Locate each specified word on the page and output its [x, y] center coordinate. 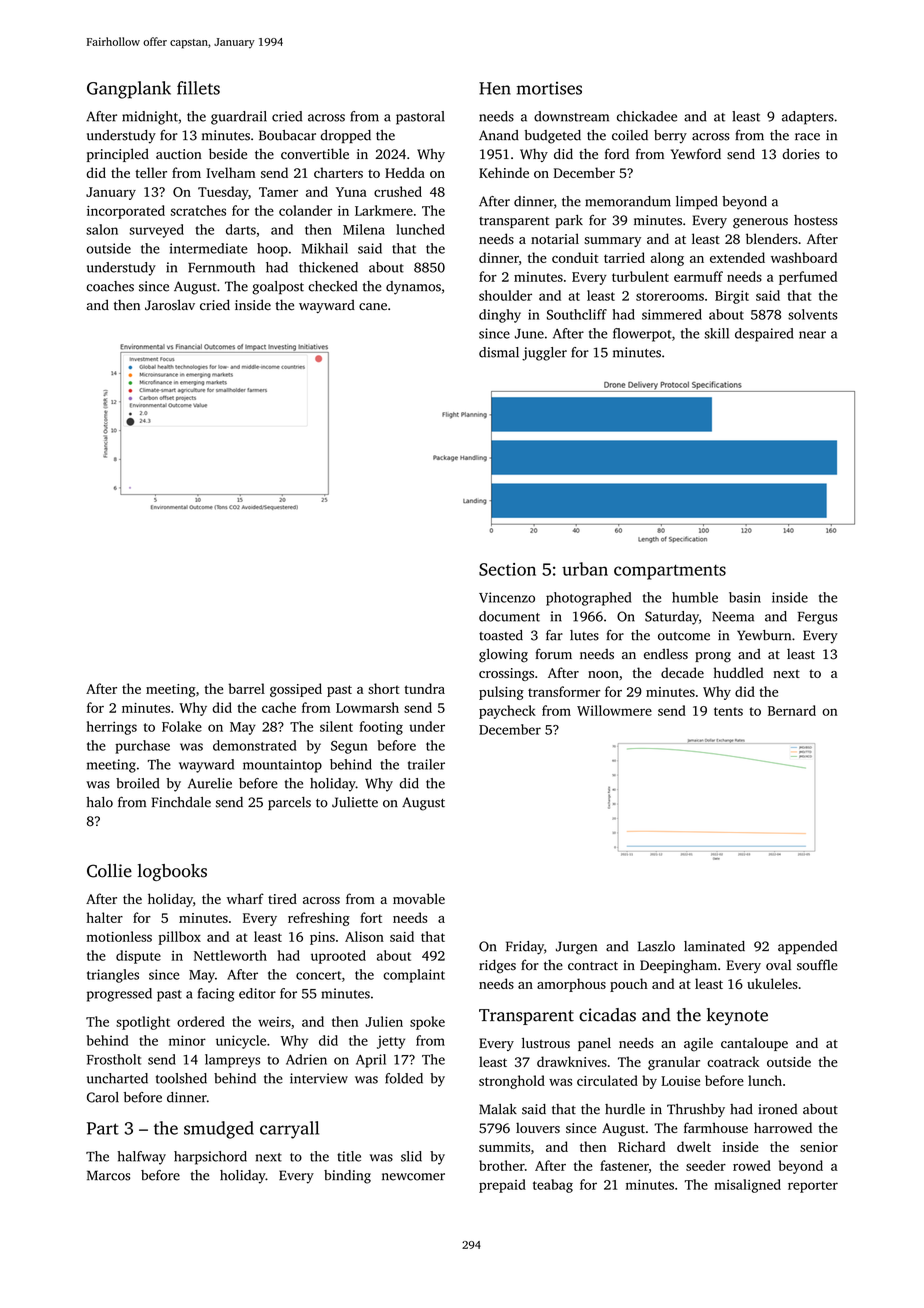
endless [666, 654]
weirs [274, 1022]
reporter [813, 1187]
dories [801, 154]
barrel [247, 688]
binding [347, 1177]
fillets [198, 88]
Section [507, 569]
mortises [549, 88]
